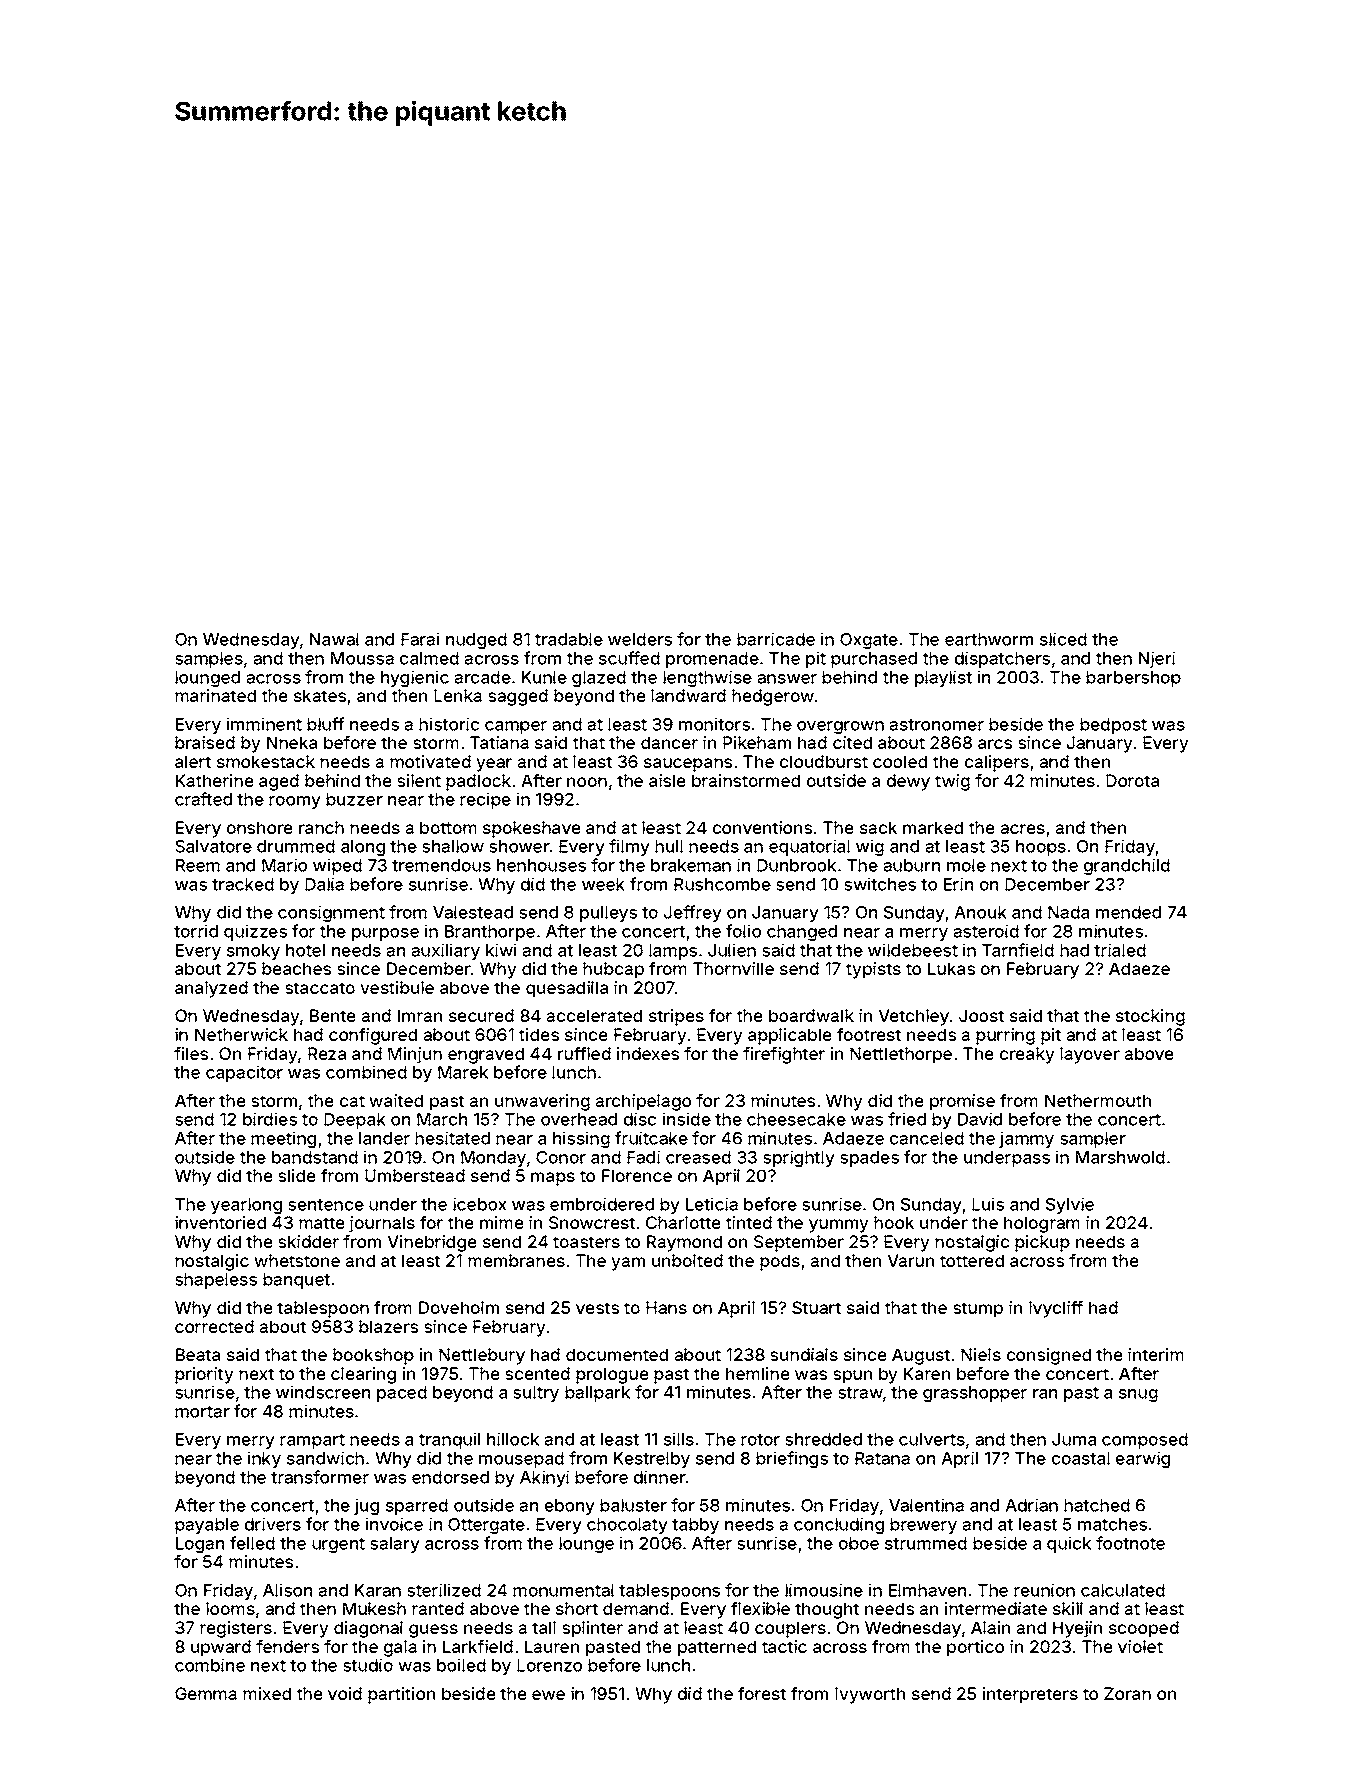  Describe the element at coordinates (220, 1222) in the page. I see `inventoried` at that location.
